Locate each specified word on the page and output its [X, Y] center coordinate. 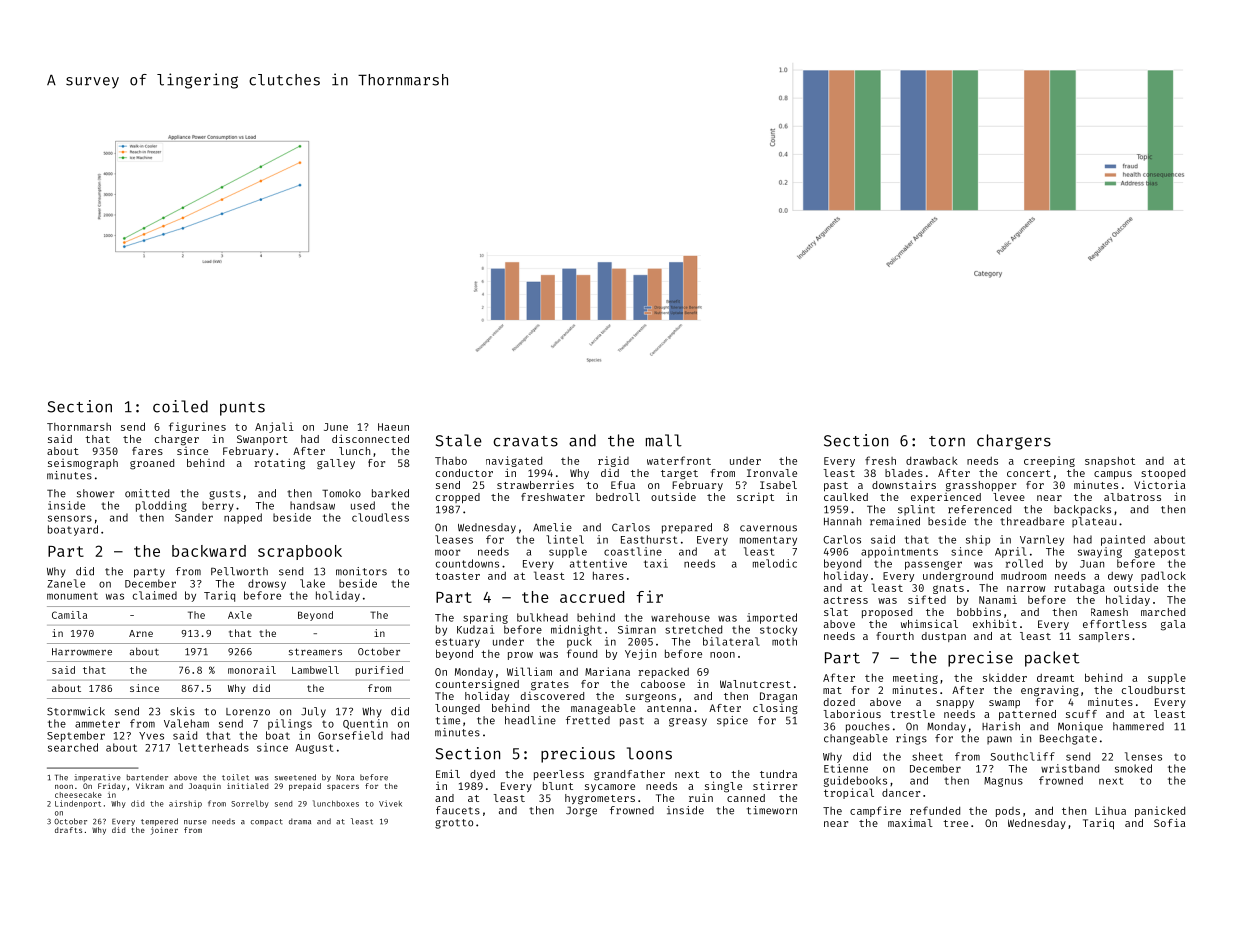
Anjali [274, 427]
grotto [454, 824]
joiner [164, 831]
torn [947, 441]
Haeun [393, 427]
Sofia [1169, 822]
